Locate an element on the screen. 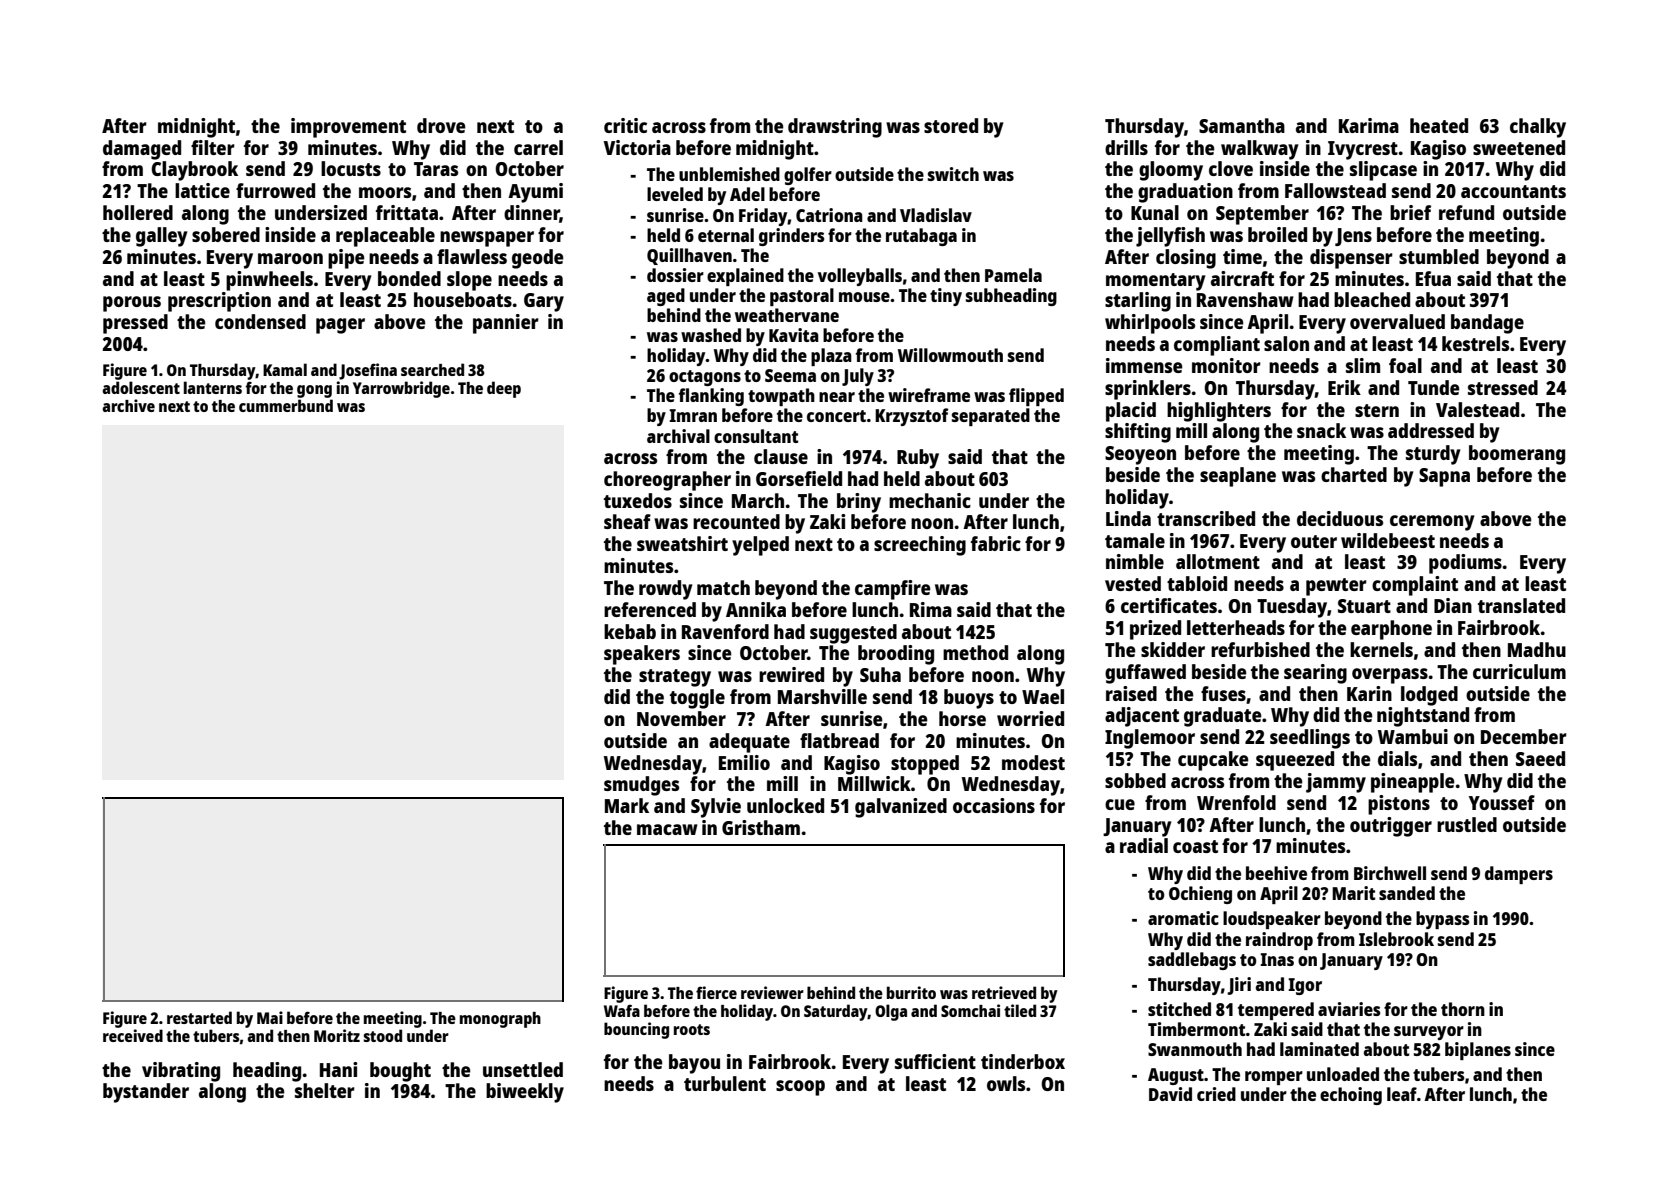  gong is located at coordinates (314, 391).
